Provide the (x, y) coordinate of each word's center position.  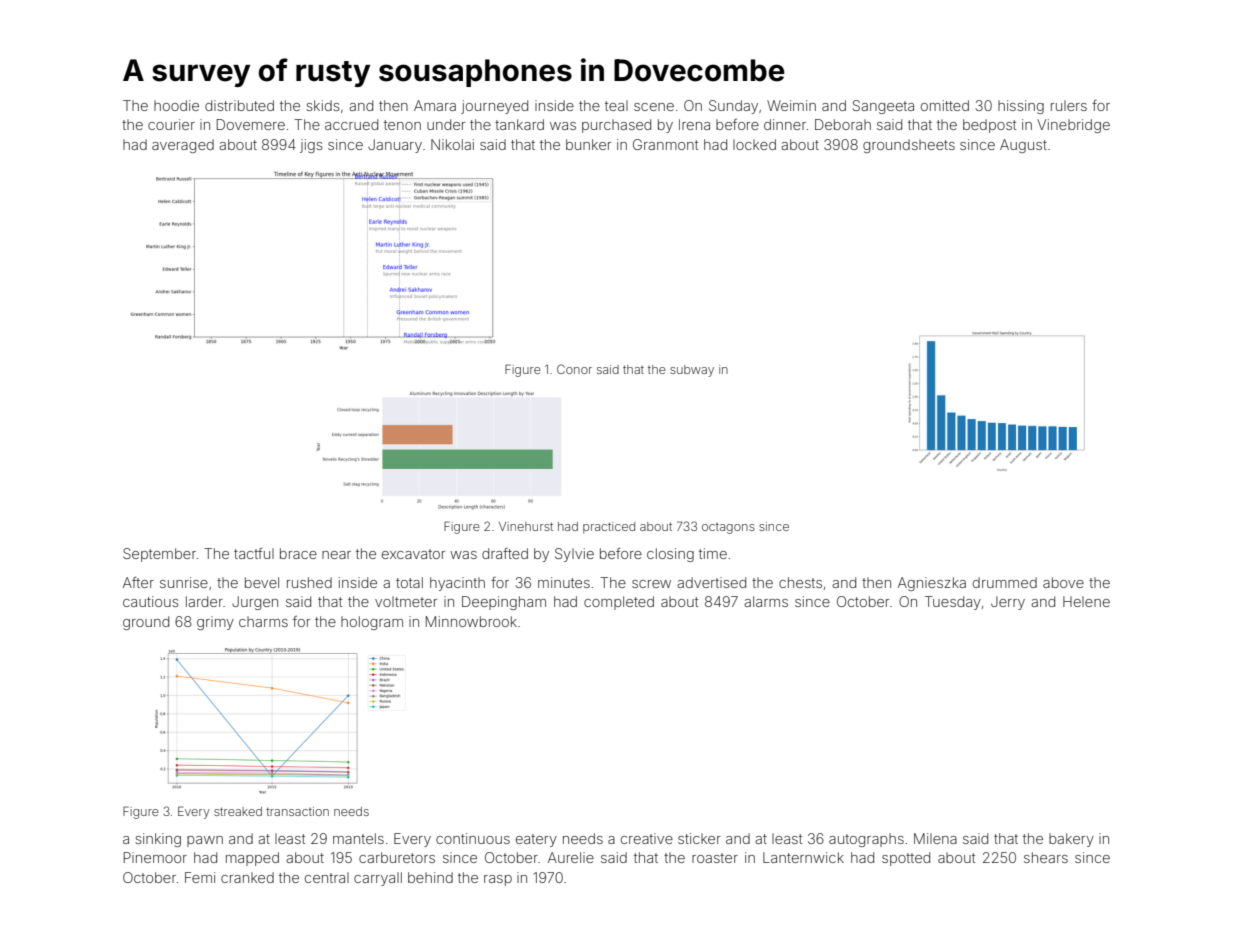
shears (1046, 857)
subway (692, 371)
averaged (183, 146)
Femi (200, 877)
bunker (588, 144)
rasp (498, 880)
